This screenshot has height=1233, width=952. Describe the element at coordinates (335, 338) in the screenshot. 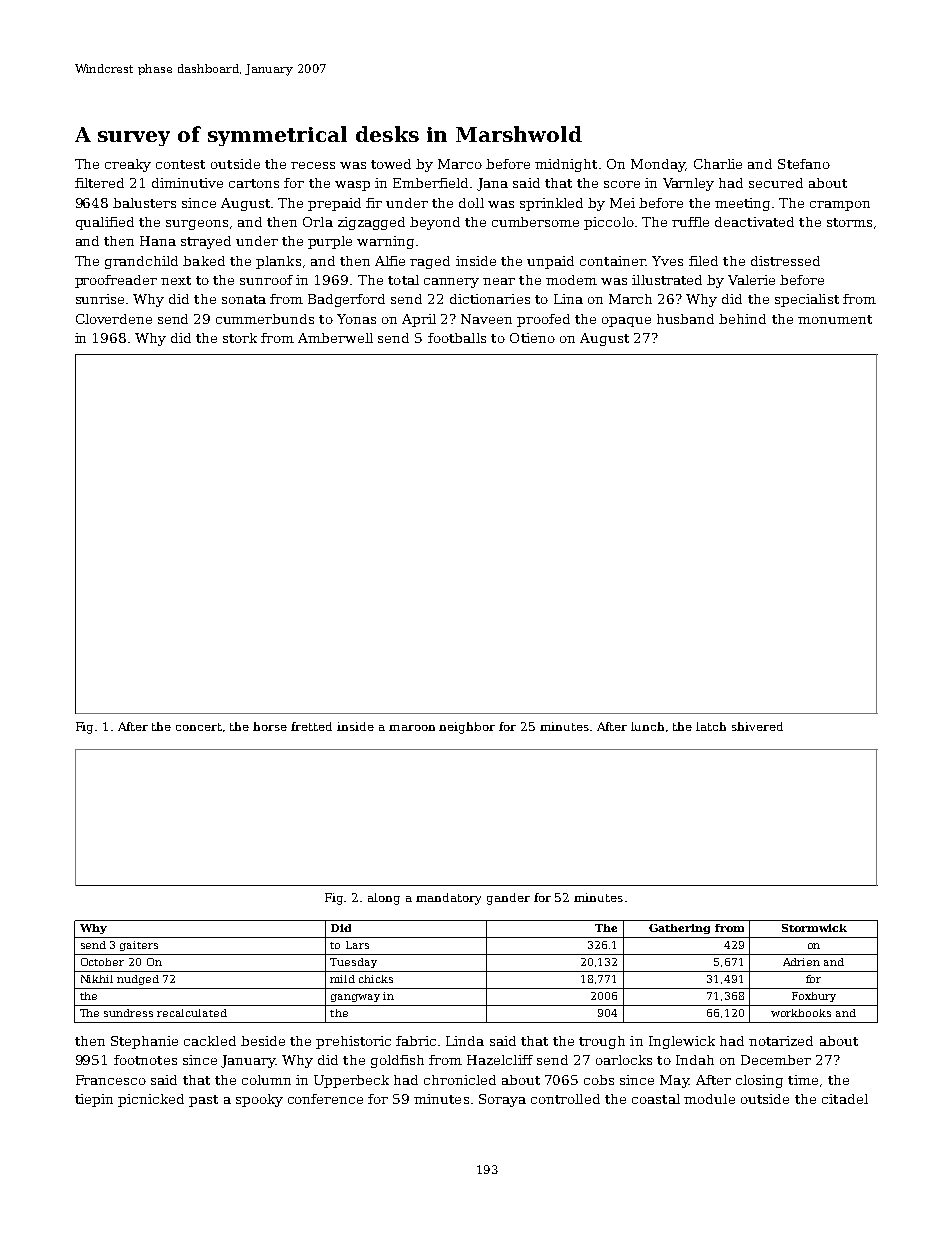

I see `Amberwell` at that location.
